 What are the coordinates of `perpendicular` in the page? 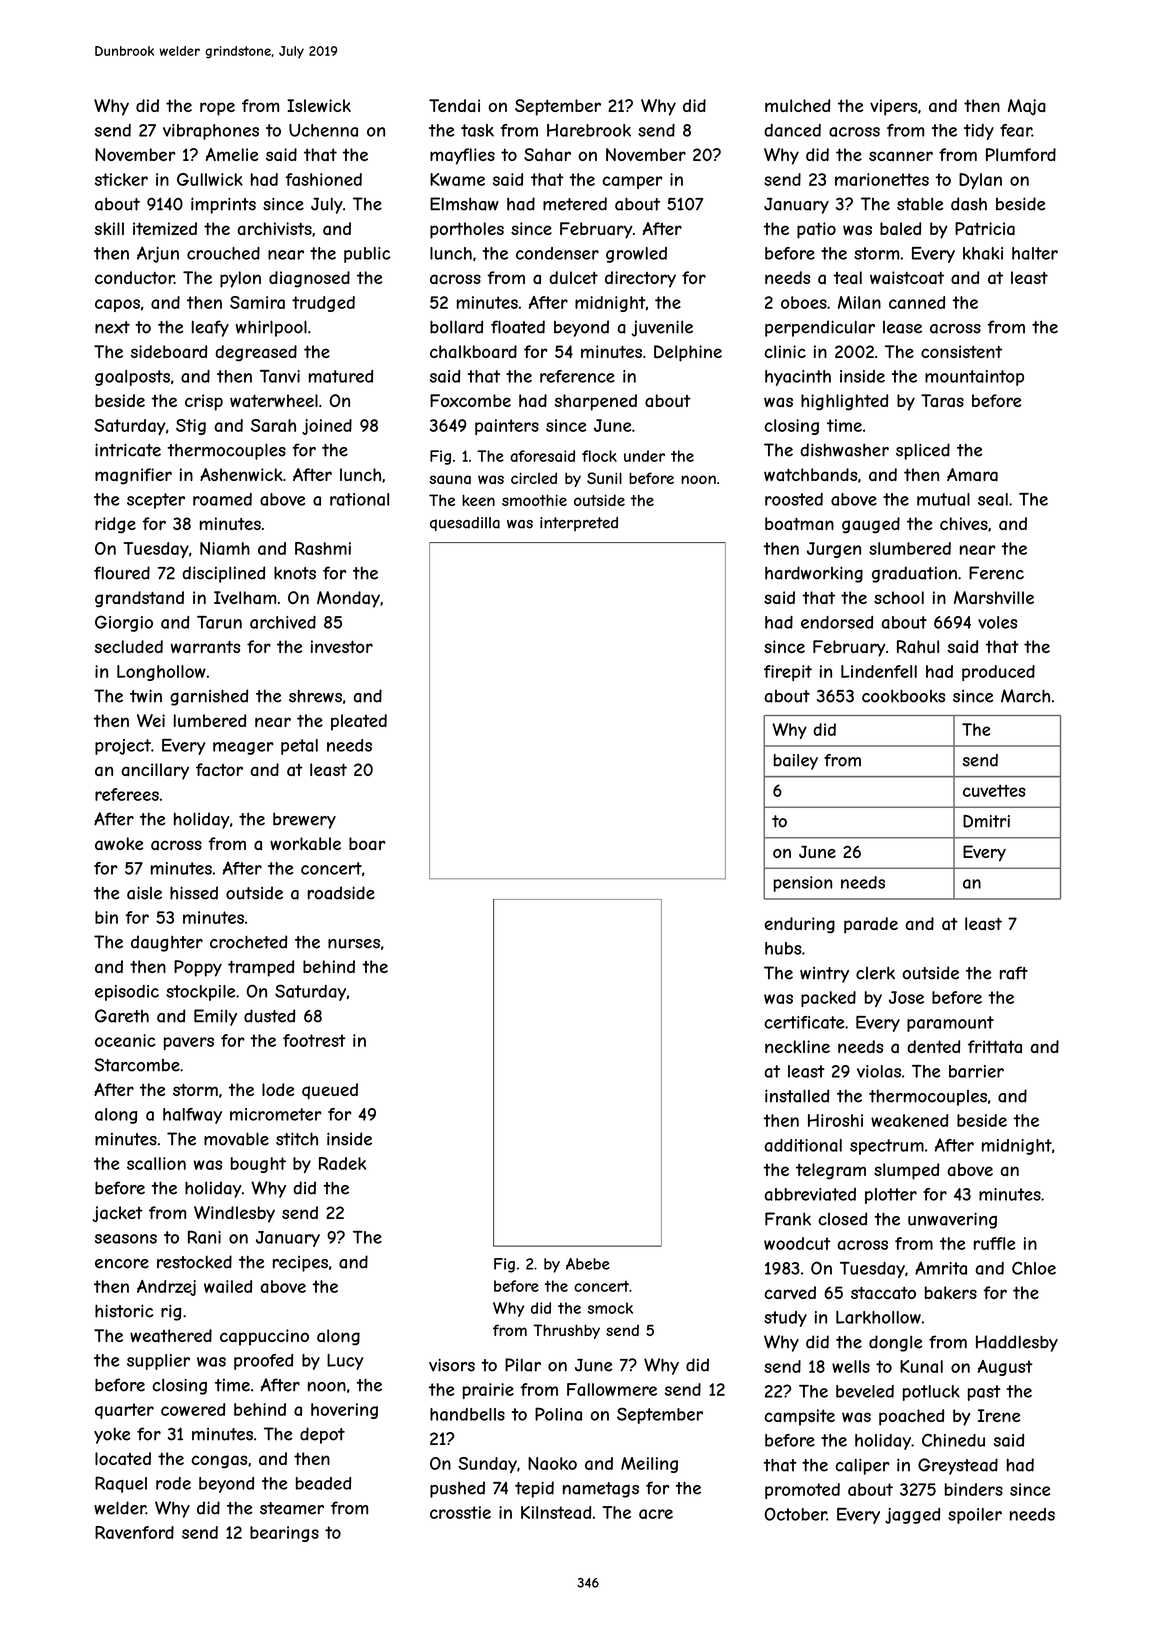 It's located at (820, 328).
